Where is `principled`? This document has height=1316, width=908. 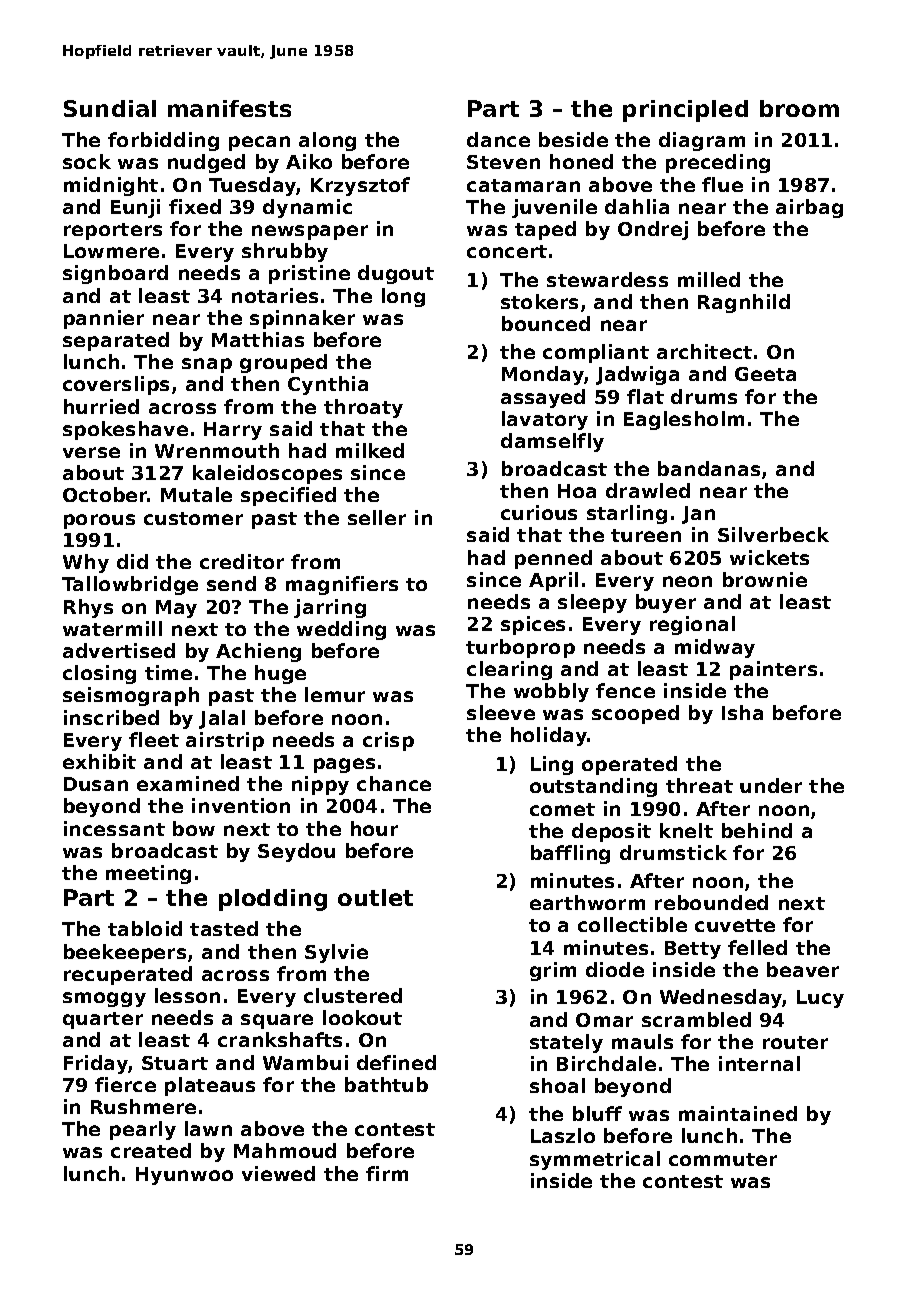
principled is located at coordinates (685, 111).
